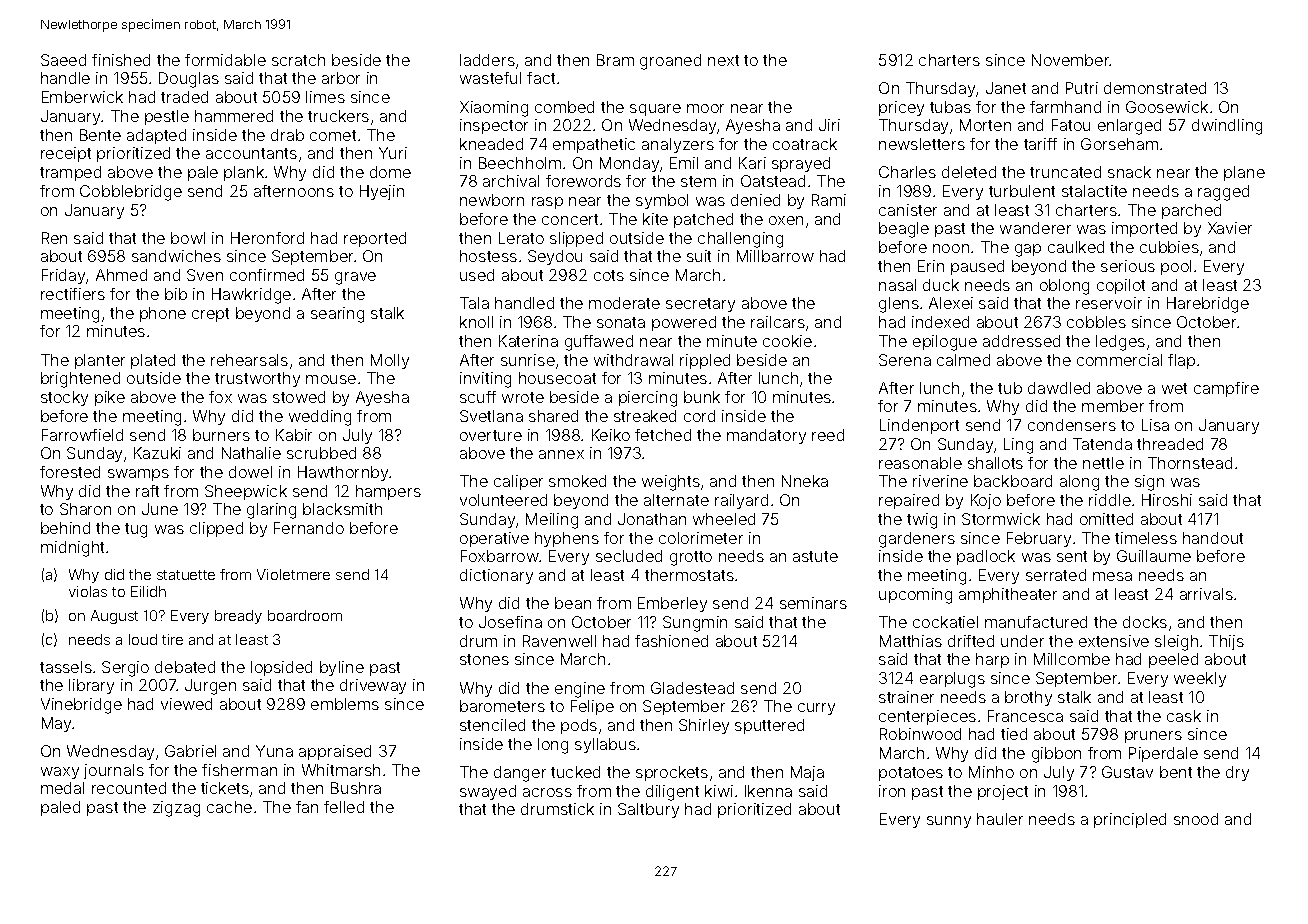 The width and height of the screenshot is (1308, 924). What do you see at coordinates (951, 303) in the screenshot?
I see `Alexei` at bounding box center [951, 303].
